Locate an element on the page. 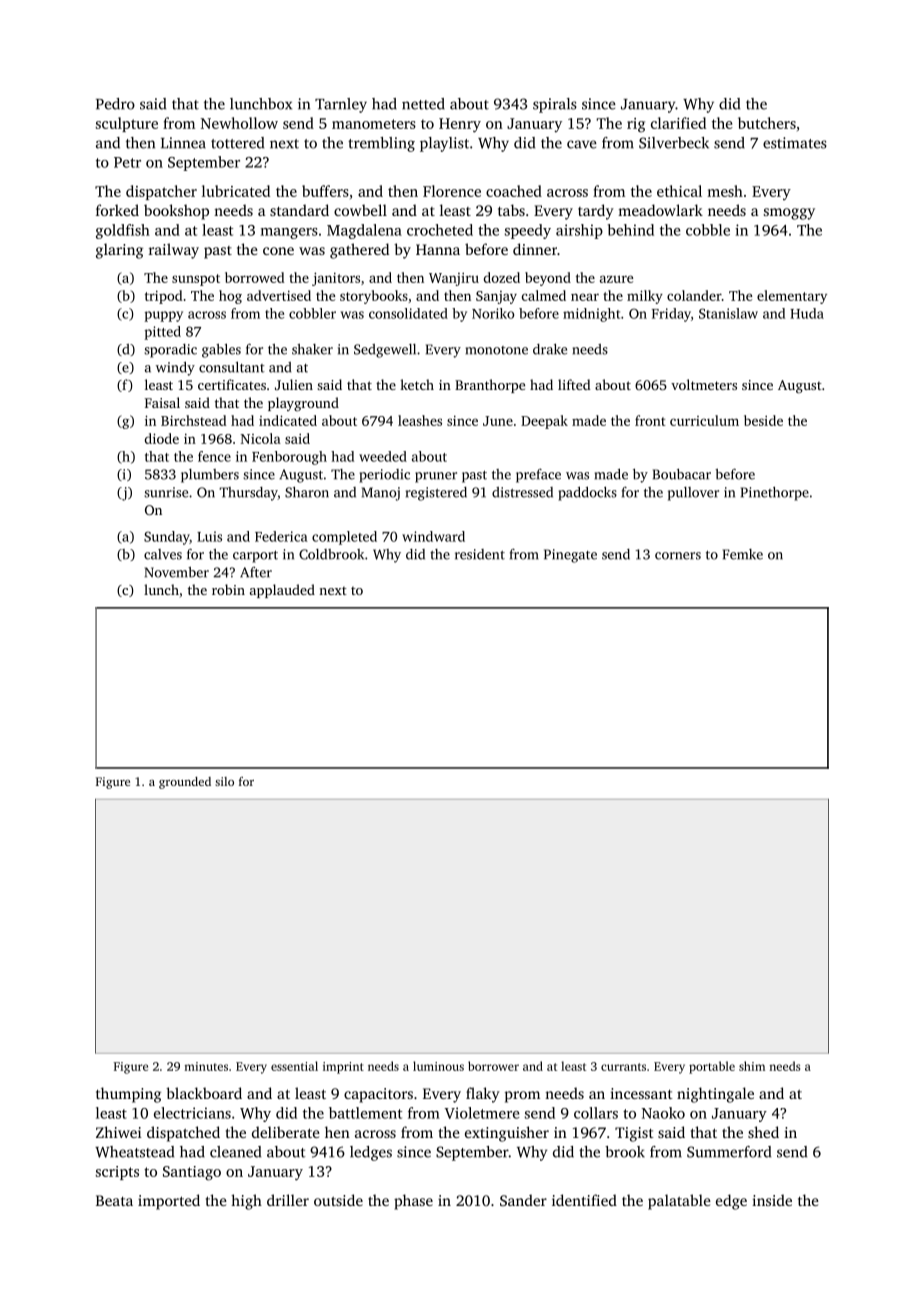 This document has width=924, height=1308. Femke is located at coordinates (743, 554).
